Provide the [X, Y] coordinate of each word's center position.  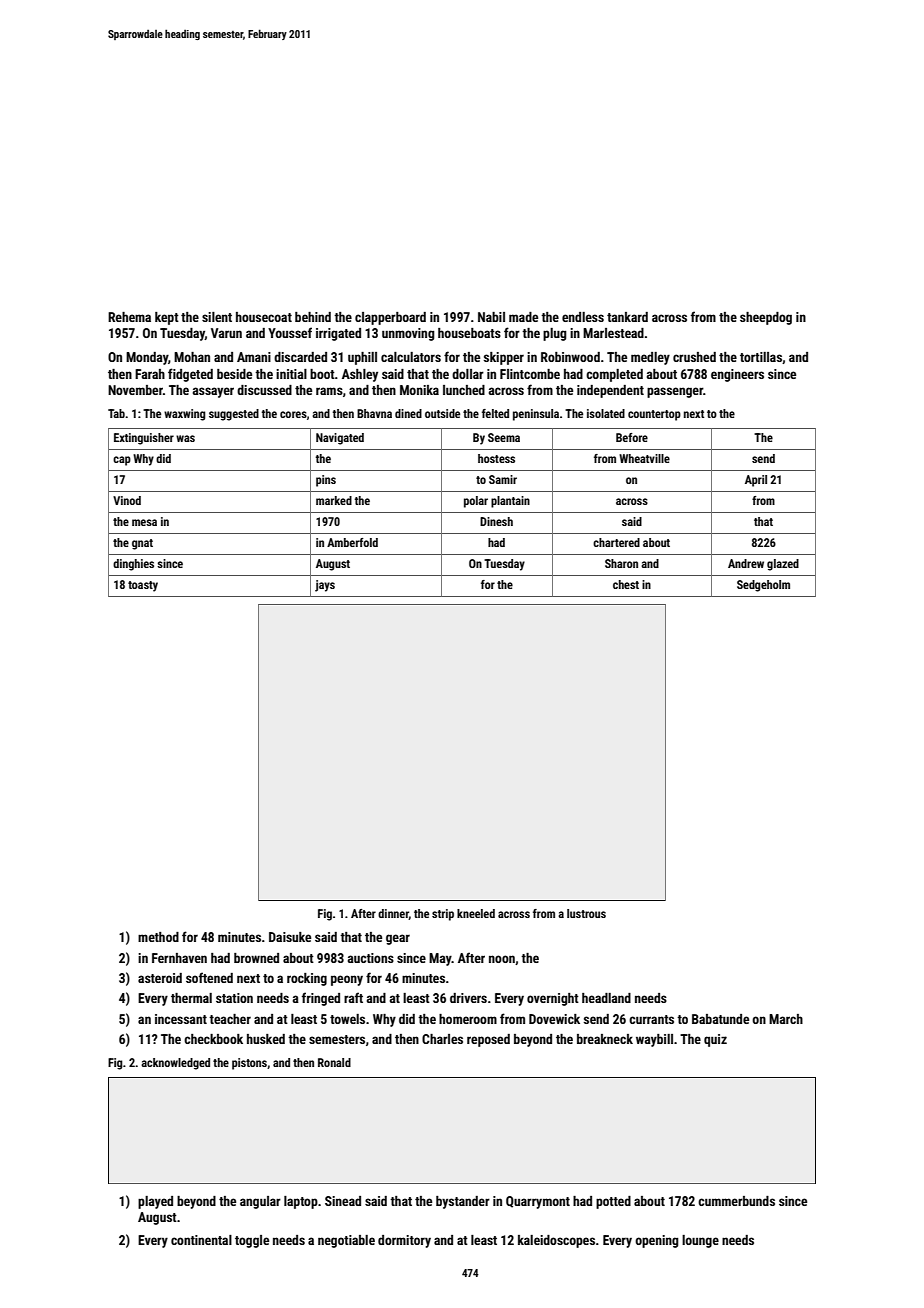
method [158, 937]
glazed [783, 565]
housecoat [264, 317]
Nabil [491, 317]
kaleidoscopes [556, 1241]
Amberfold [352, 542]
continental [201, 1240]
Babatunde [720, 1019]
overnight [553, 999]
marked [334, 500]
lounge [700, 1241]
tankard [627, 317]
